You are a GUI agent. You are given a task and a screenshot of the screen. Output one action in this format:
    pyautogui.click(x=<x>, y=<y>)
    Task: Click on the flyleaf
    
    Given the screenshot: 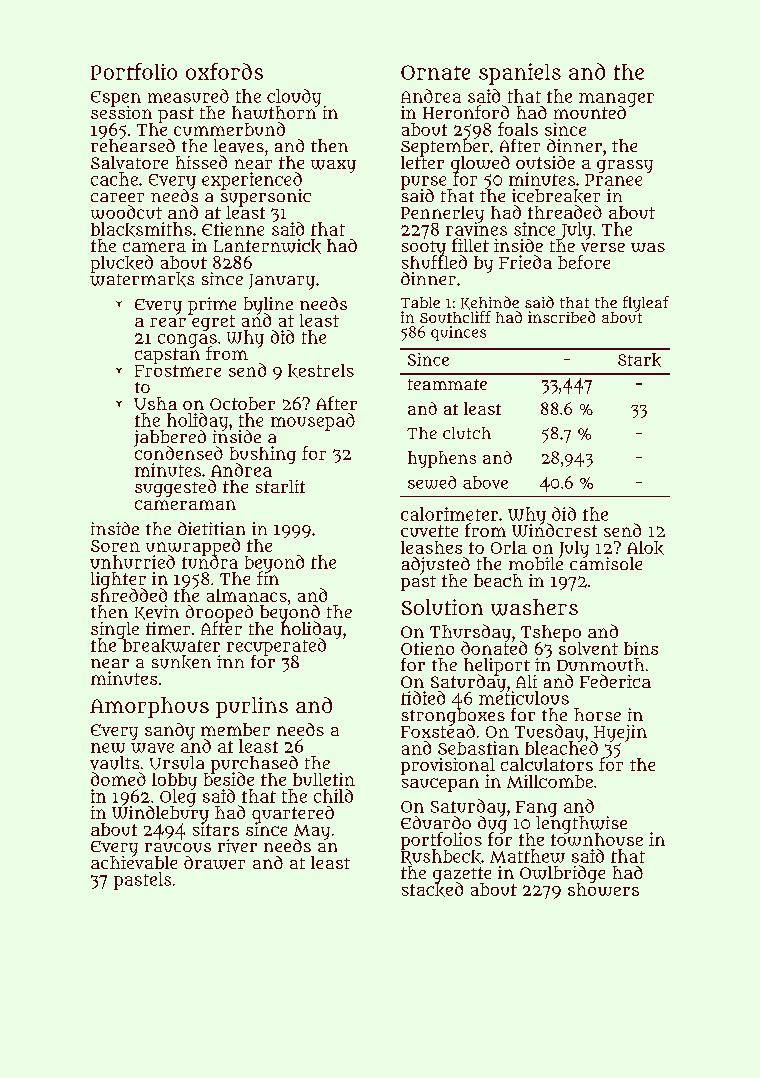 What is the action you would take?
    pyautogui.click(x=646, y=304)
